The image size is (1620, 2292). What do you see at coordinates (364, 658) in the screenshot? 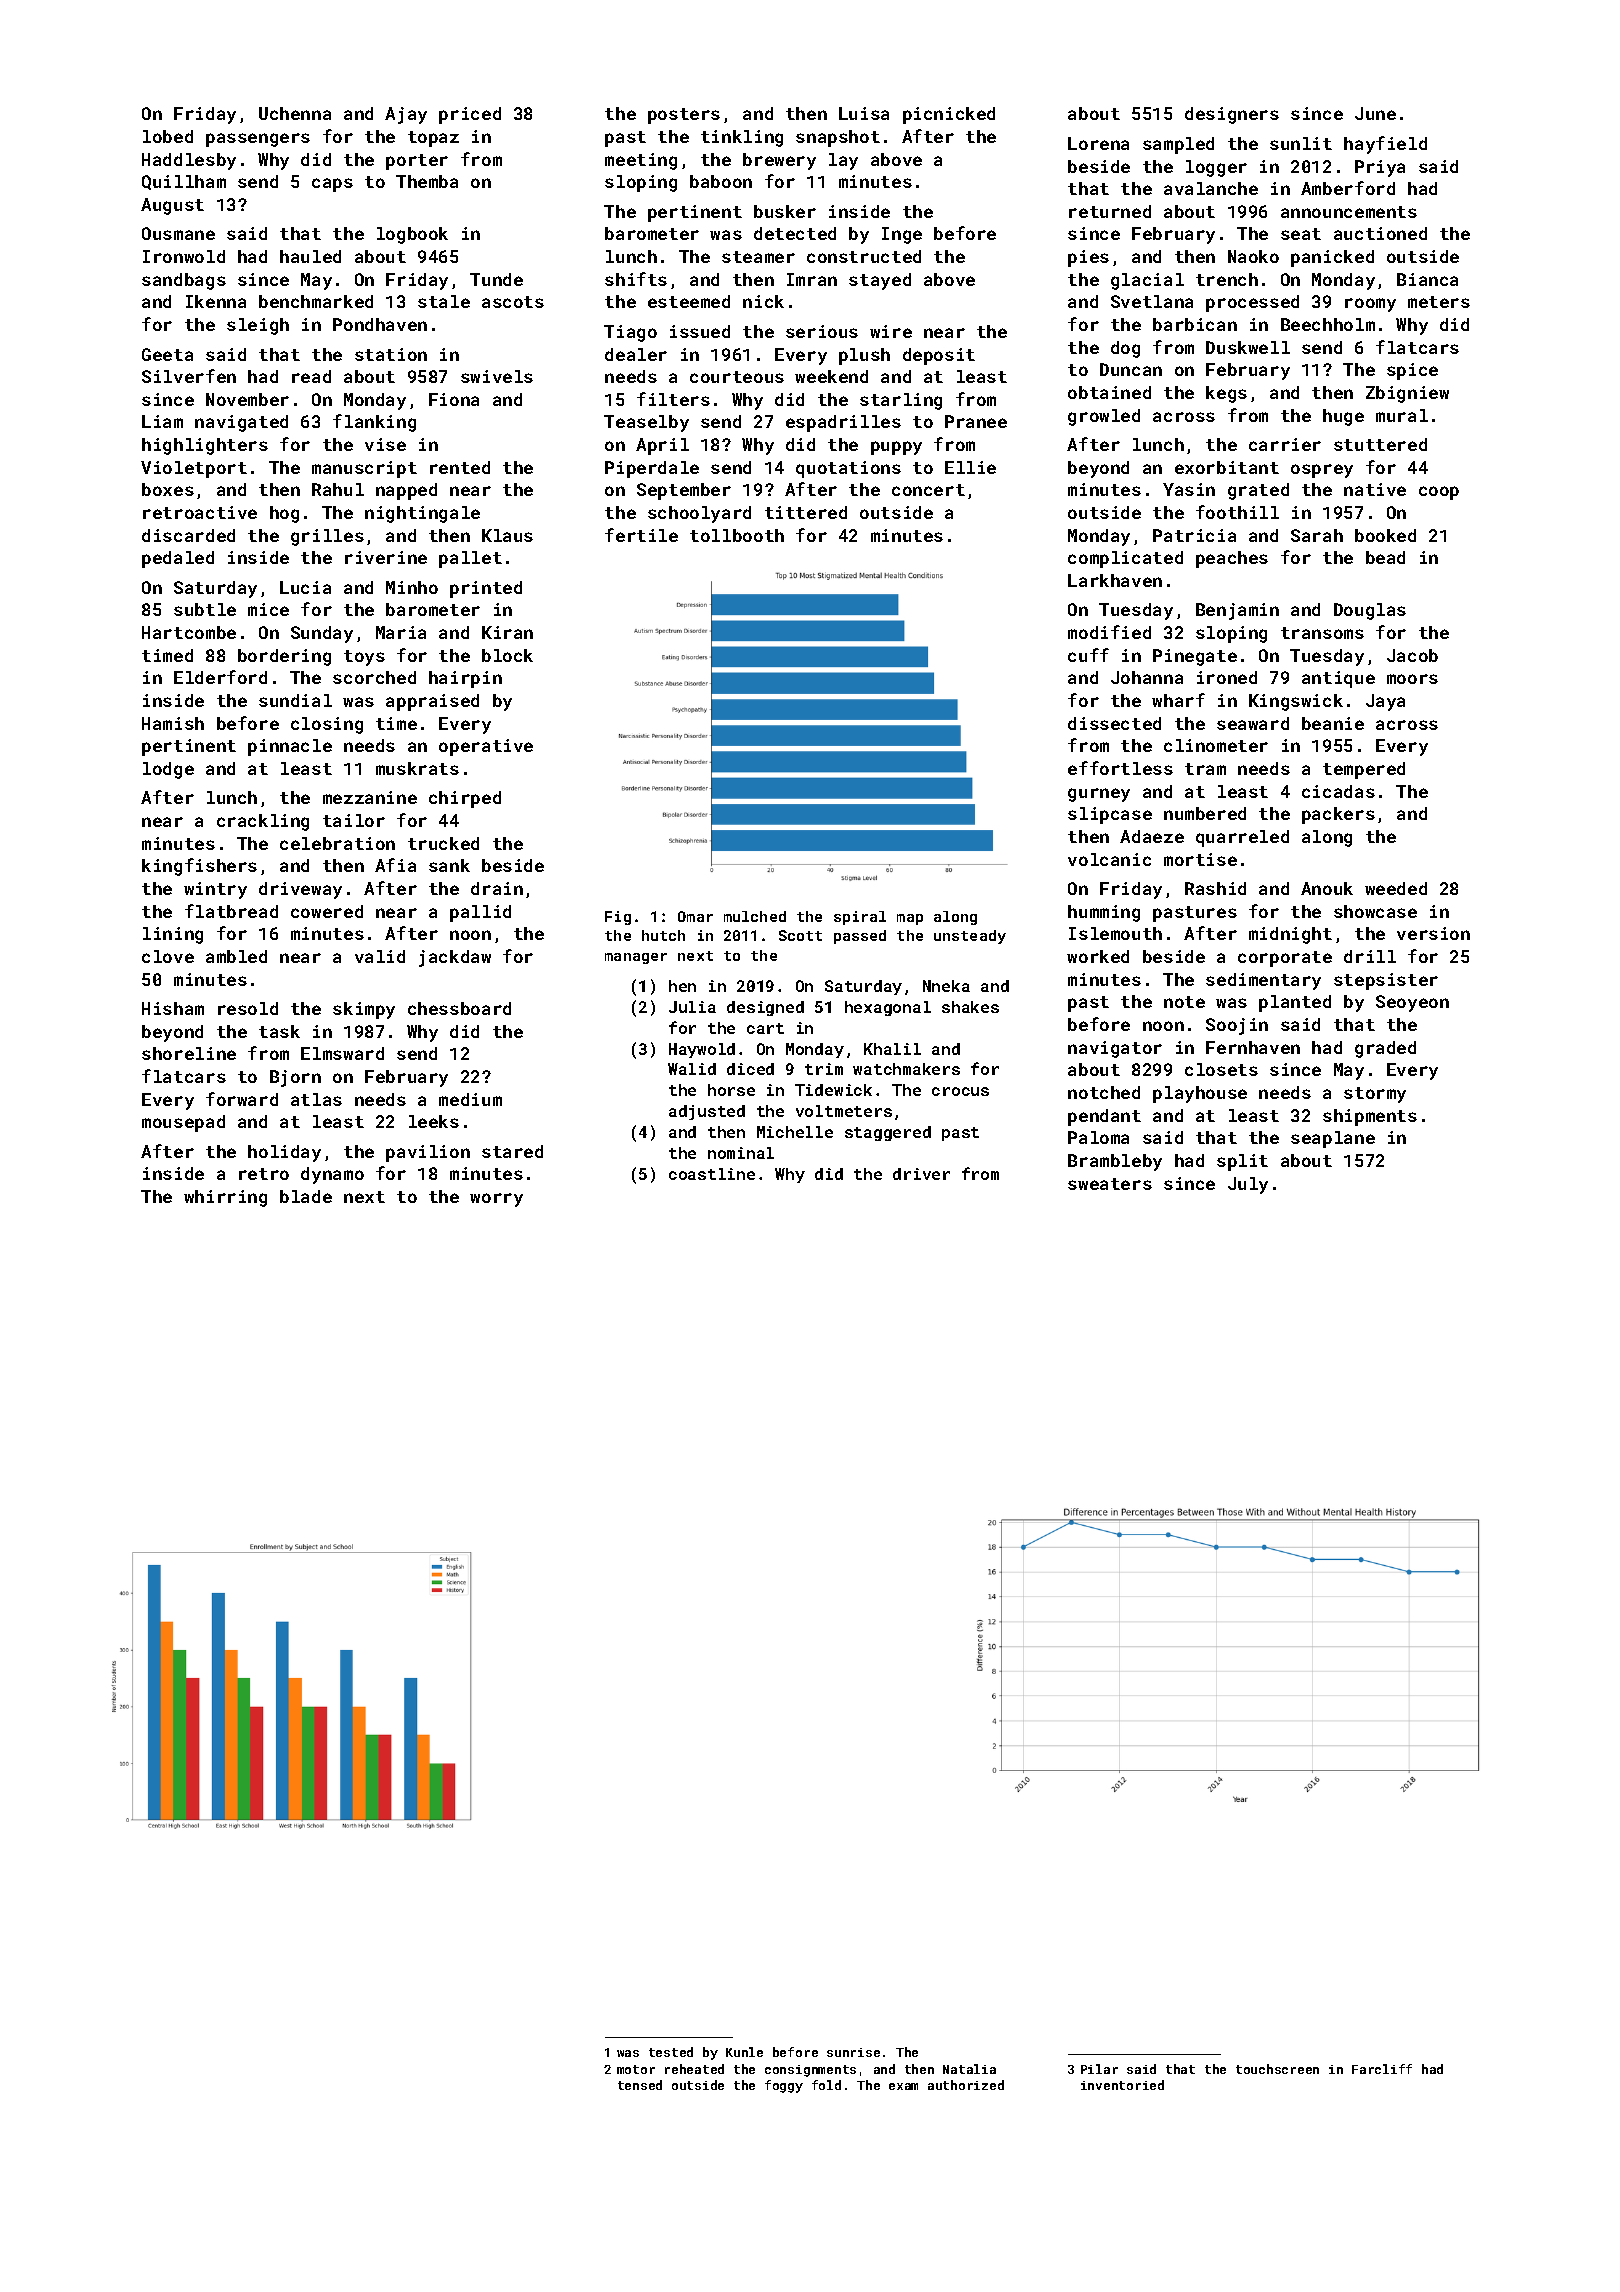
I see `toys` at bounding box center [364, 658].
